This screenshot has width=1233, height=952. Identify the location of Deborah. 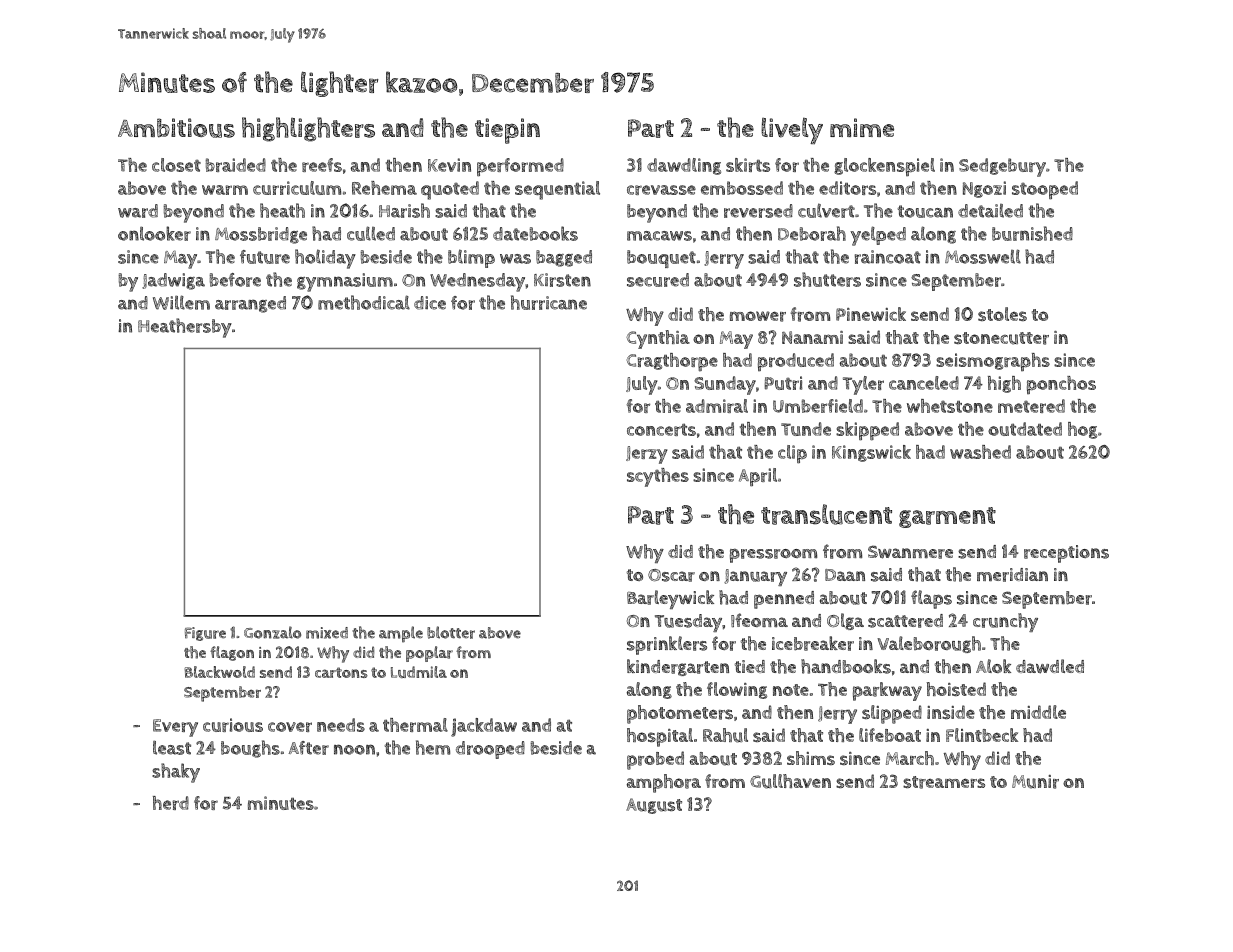
(812, 233).
